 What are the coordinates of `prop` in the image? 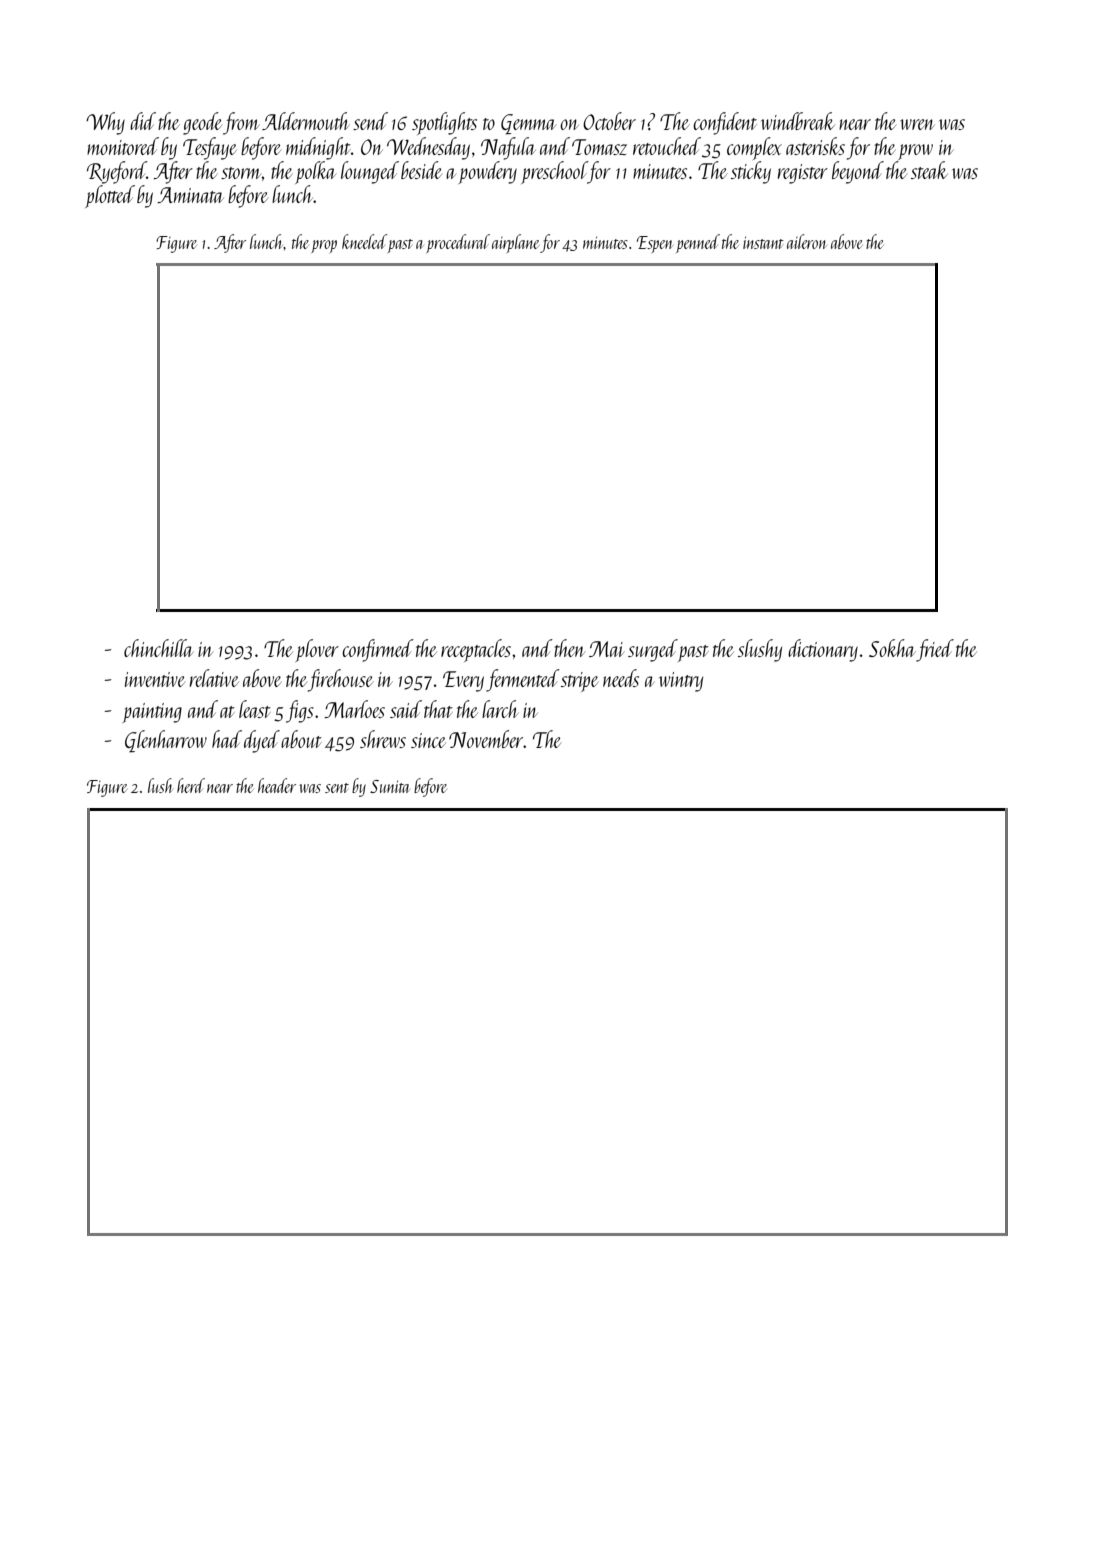 It's located at (324, 246).
